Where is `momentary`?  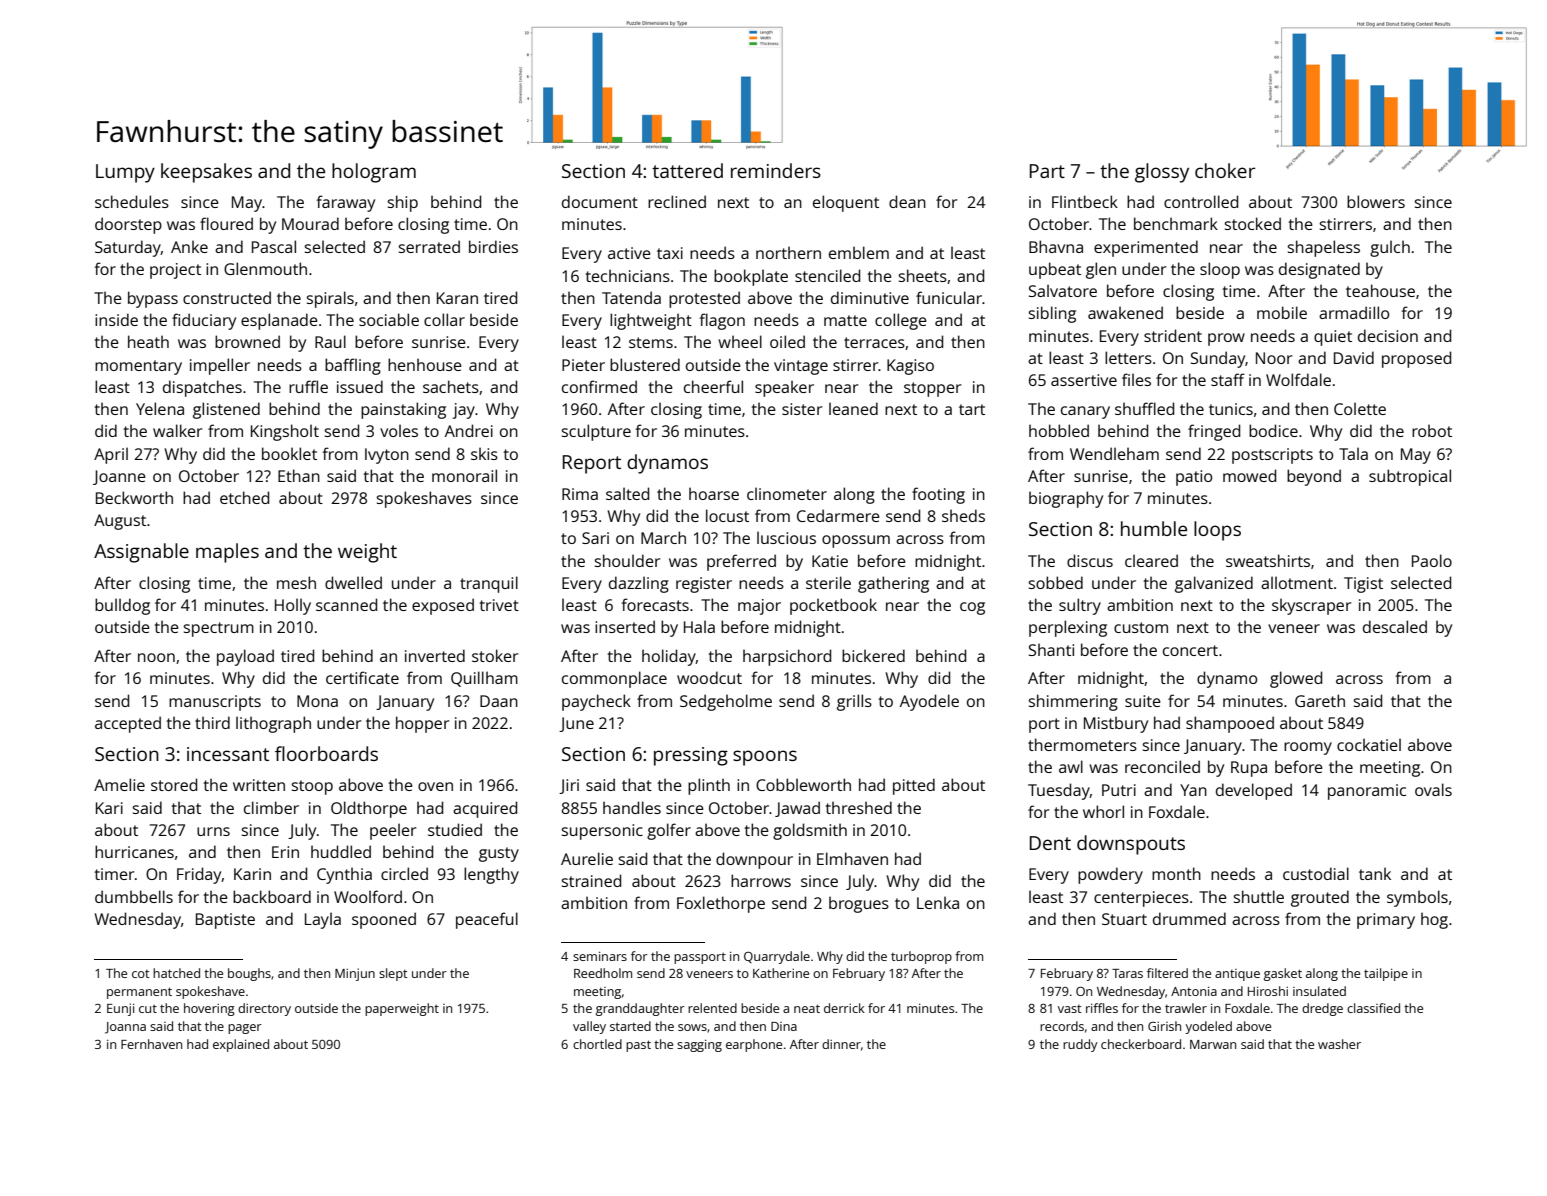 momentary is located at coordinates (138, 367).
